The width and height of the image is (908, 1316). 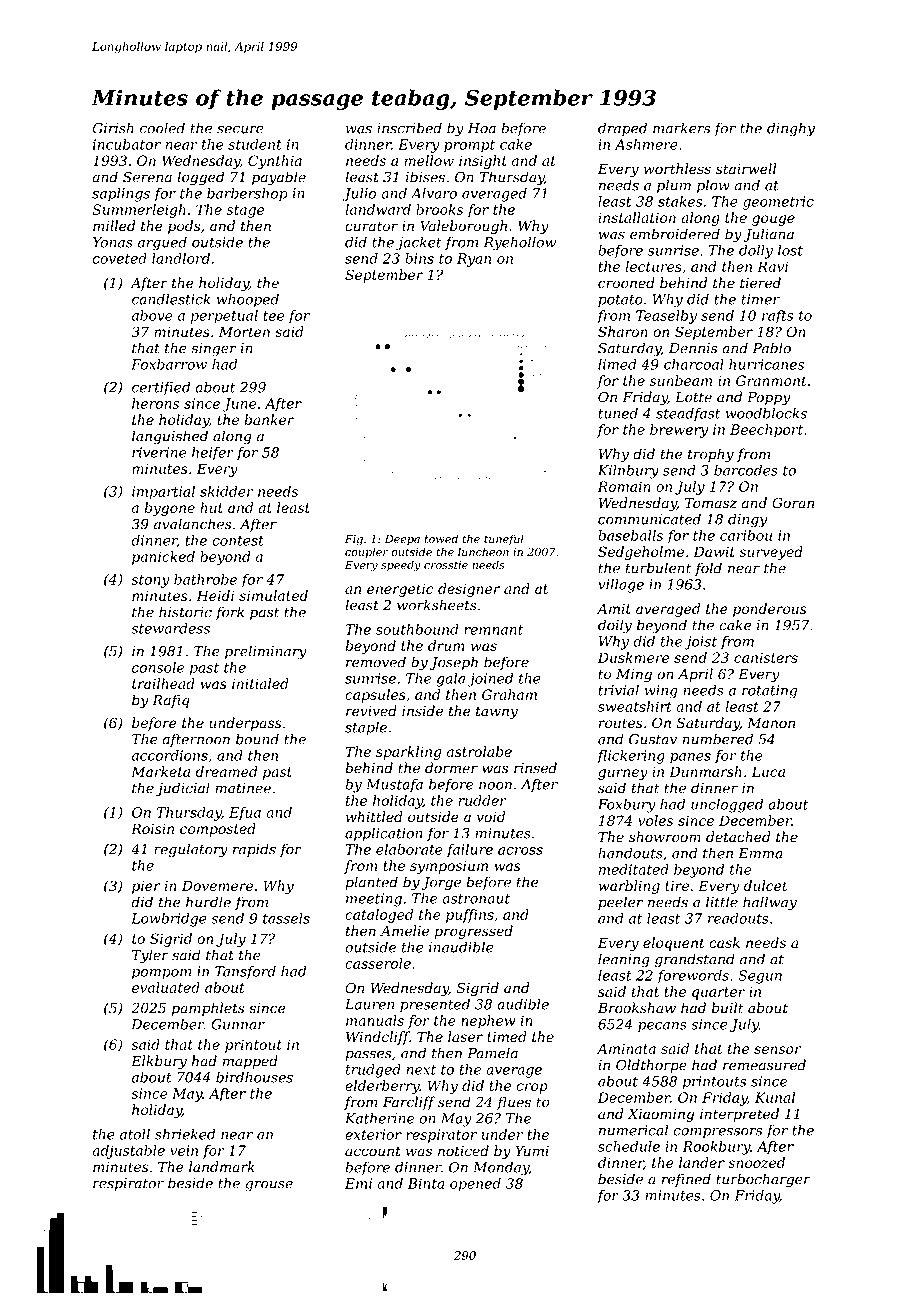 I want to click on tuneful, so click(x=504, y=539).
